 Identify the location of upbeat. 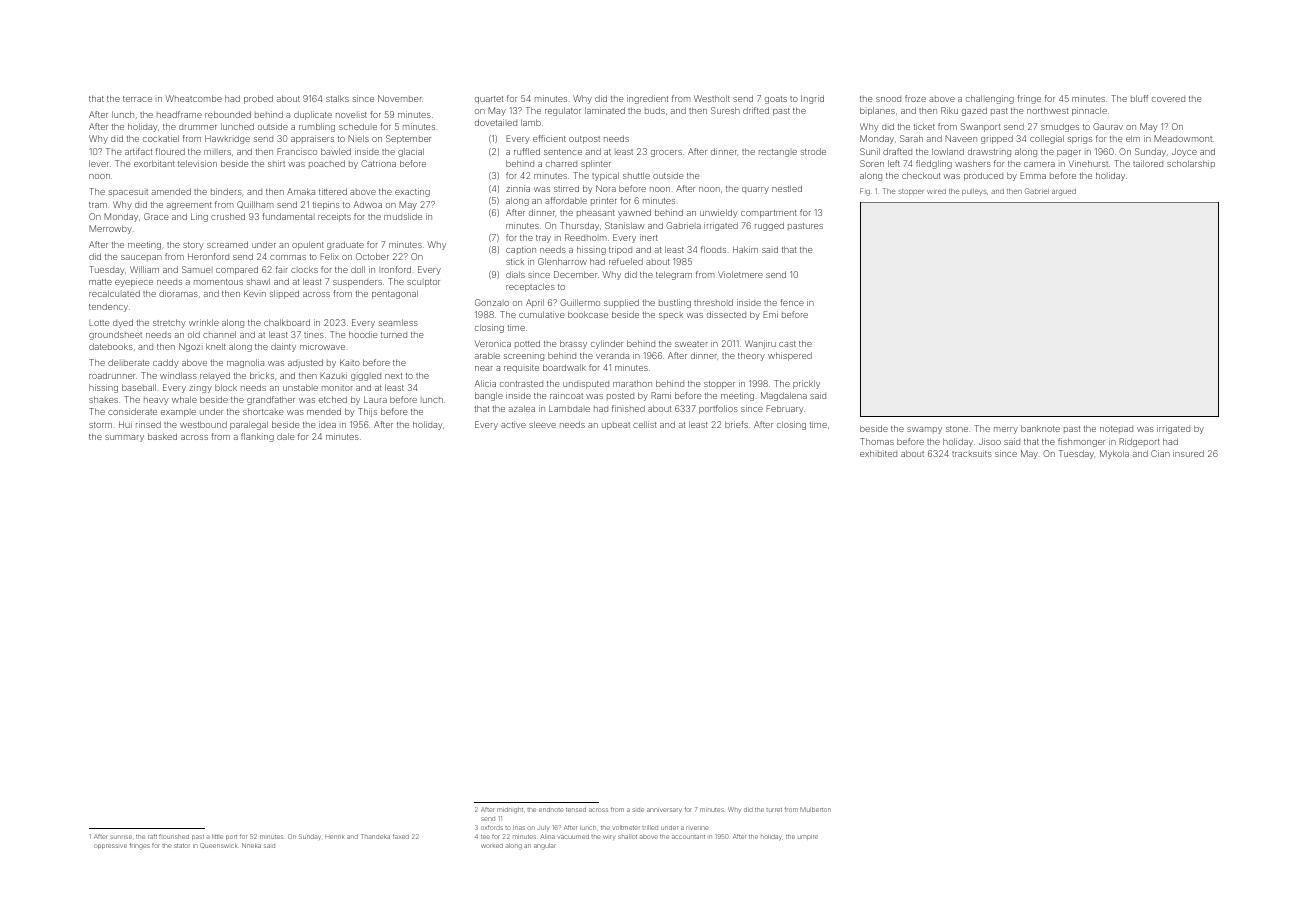
(616, 426).
